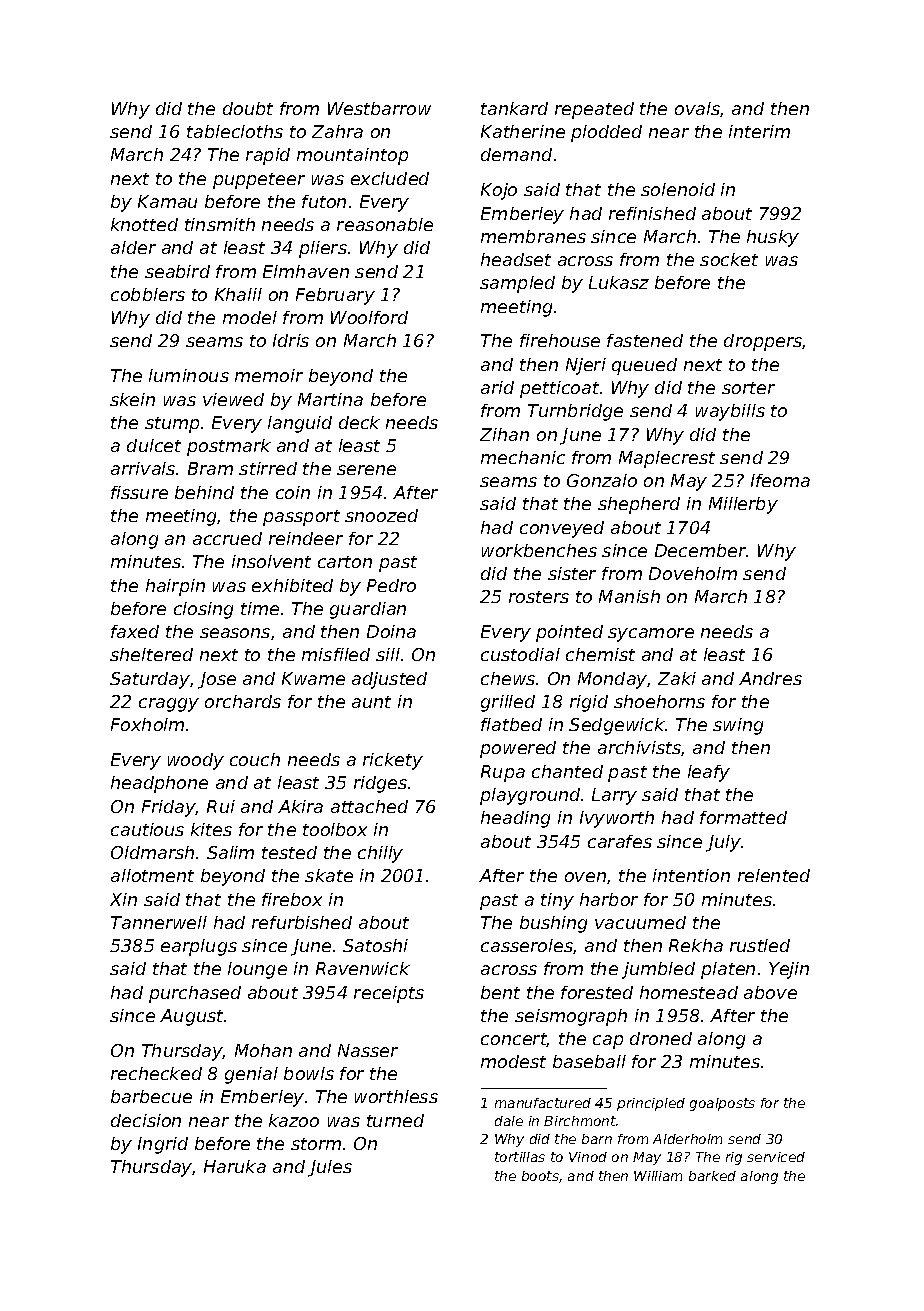 The image size is (924, 1311). What do you see at coordinates (514, 108) in the screenshot?
I see `tankard` at bounding box center [514, 108].
